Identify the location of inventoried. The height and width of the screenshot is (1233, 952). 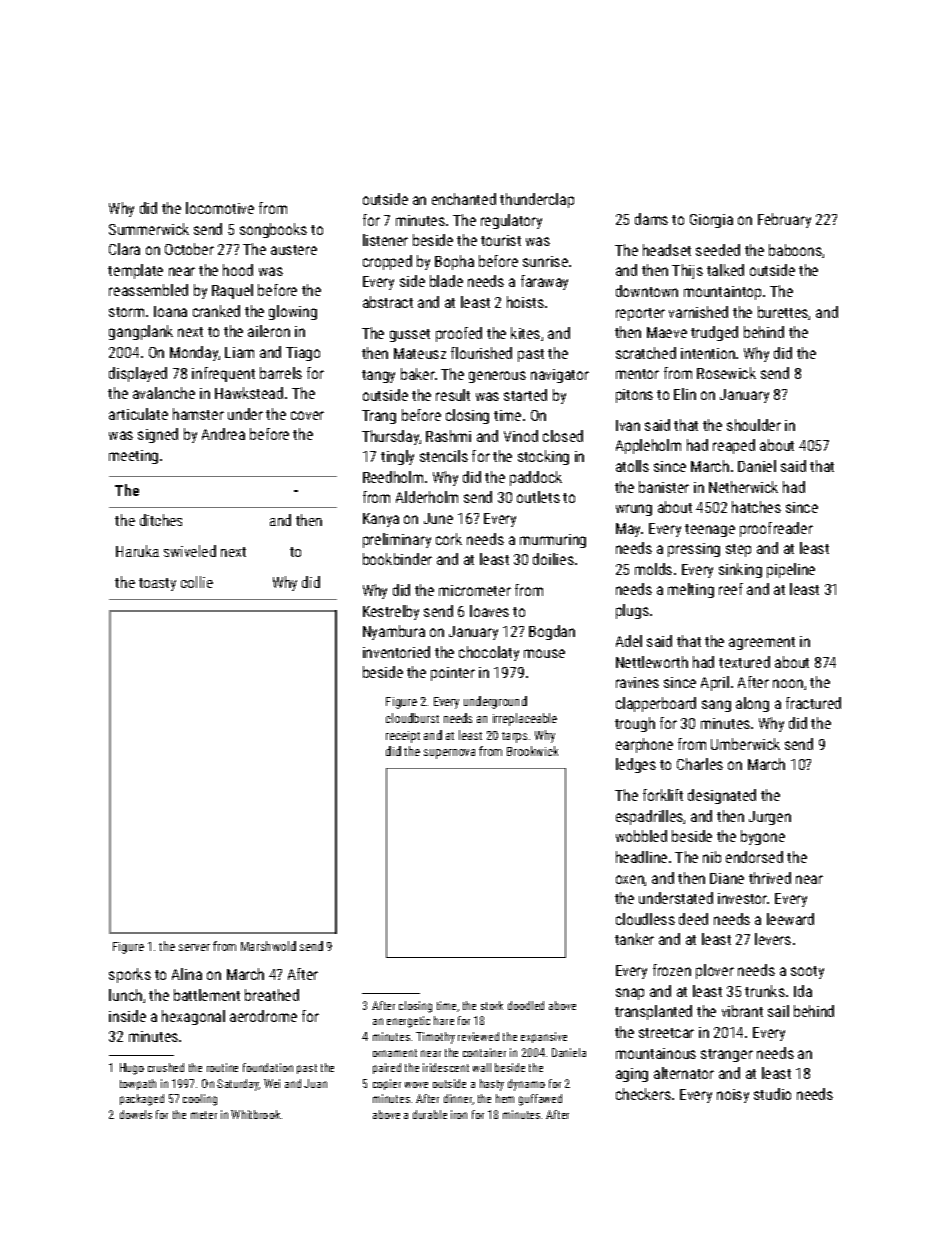
(396, 652).
